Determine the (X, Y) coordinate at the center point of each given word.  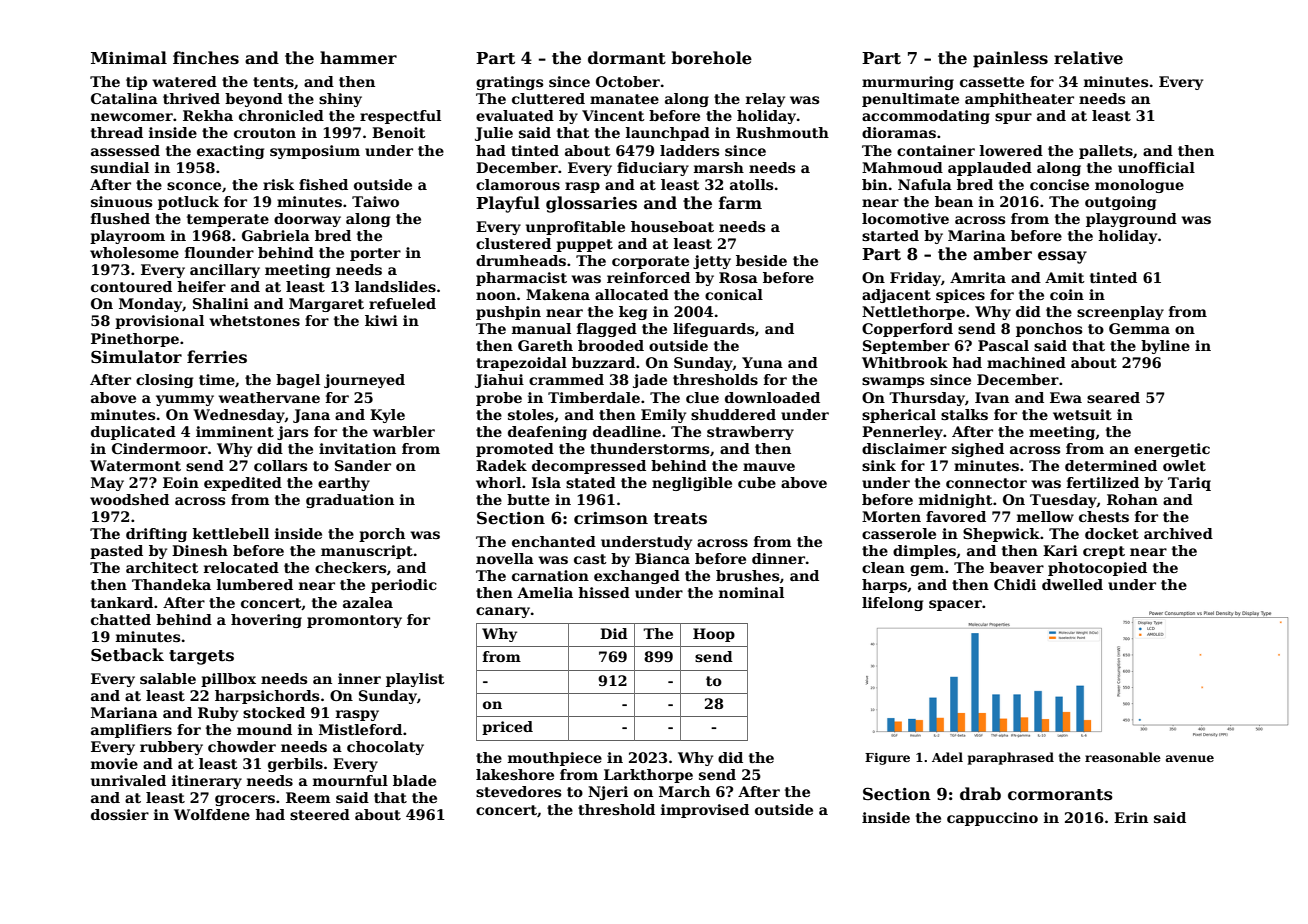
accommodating (926, 117)
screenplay (1120, 313)
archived (1178, 533)
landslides (395, 286)
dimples (924, 552)
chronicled (281, 115)
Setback (127, 655)
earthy (344, 484)
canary (503, 612)
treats (680, 519)
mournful (350, 780)
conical (734, 294)
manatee (624, 99)
